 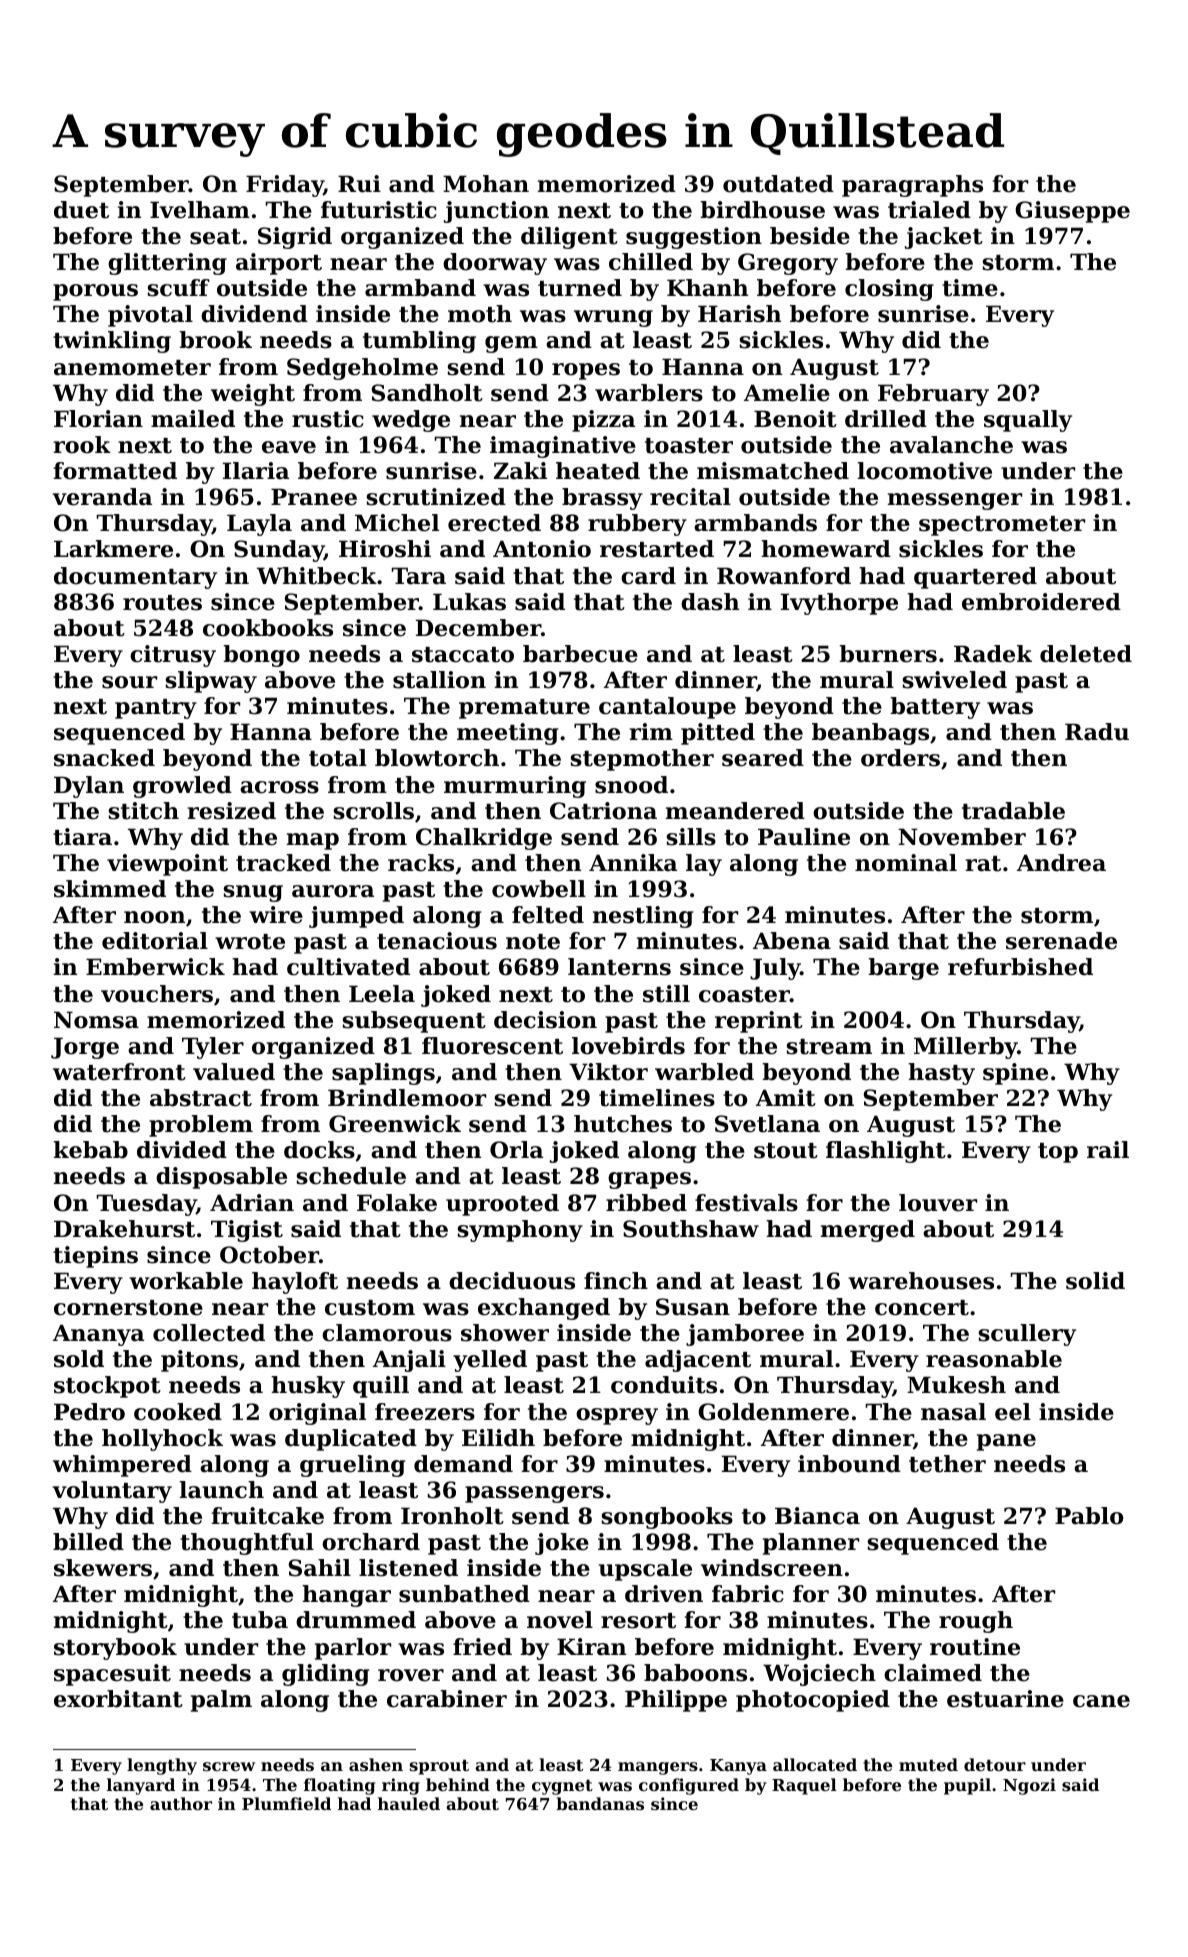 What do you see at coordinates (112, 1675) in the image?
I see `spacesuit` at bounding box center [112, 1675].
